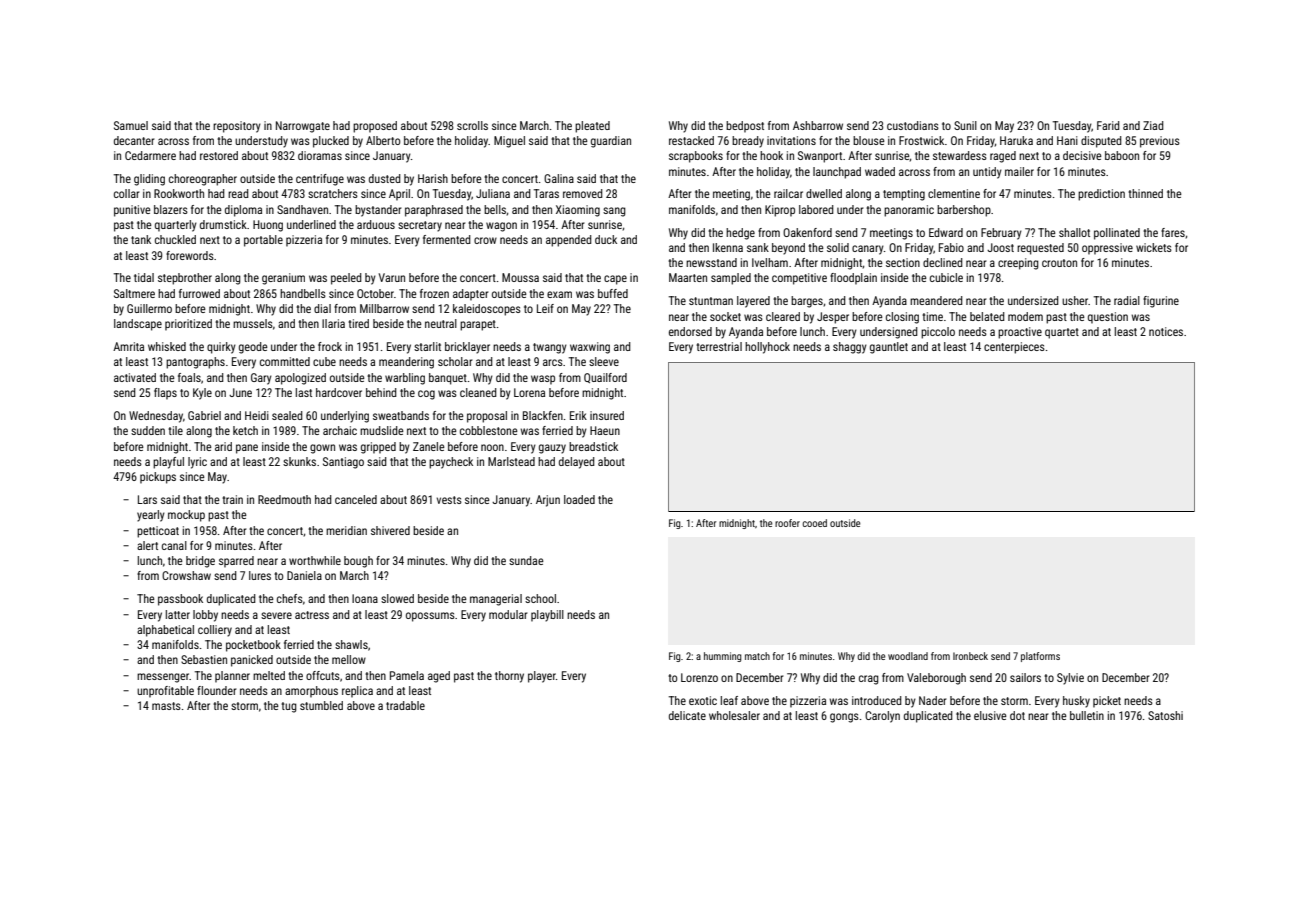 The image size is (1308, 924). What do you see at coordinates (699, 677) in the screenshot?
I see `Lorenzo` at bounding box center [699, 677].
